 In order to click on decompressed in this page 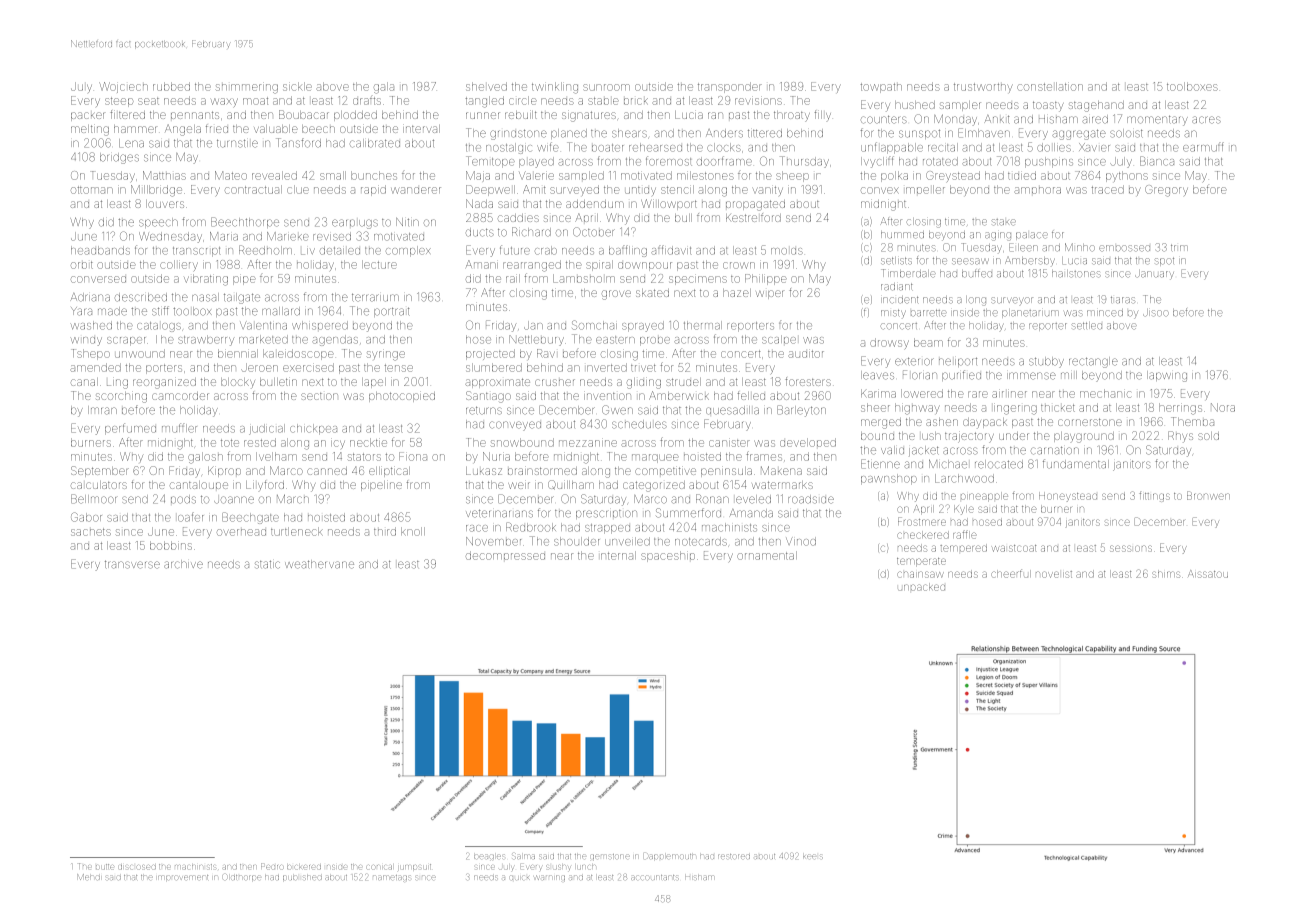, I will do `click(505, 555)`.
